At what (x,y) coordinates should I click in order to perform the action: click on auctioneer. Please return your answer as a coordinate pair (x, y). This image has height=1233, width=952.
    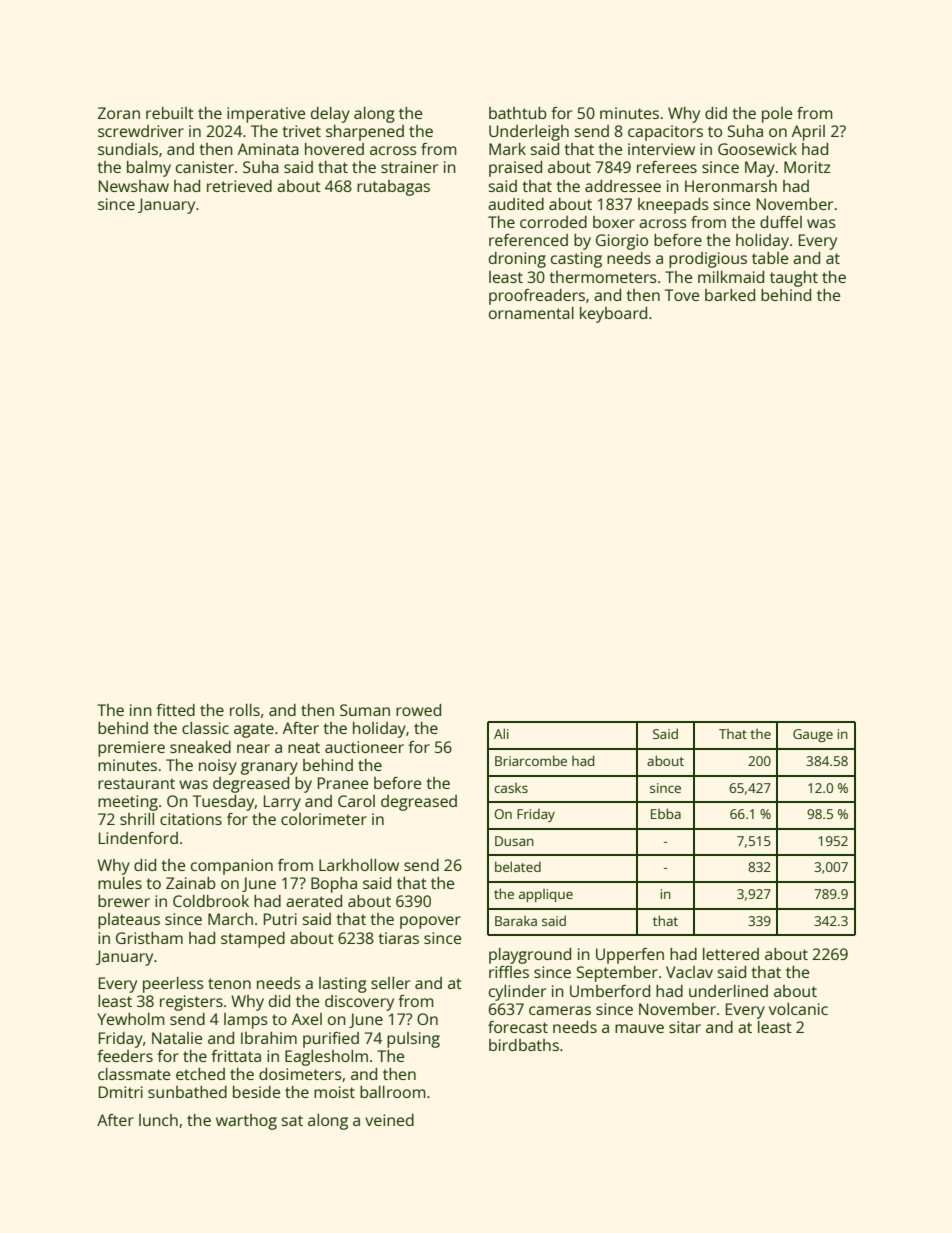
    Looking at the image, I should click on (364, 747).
